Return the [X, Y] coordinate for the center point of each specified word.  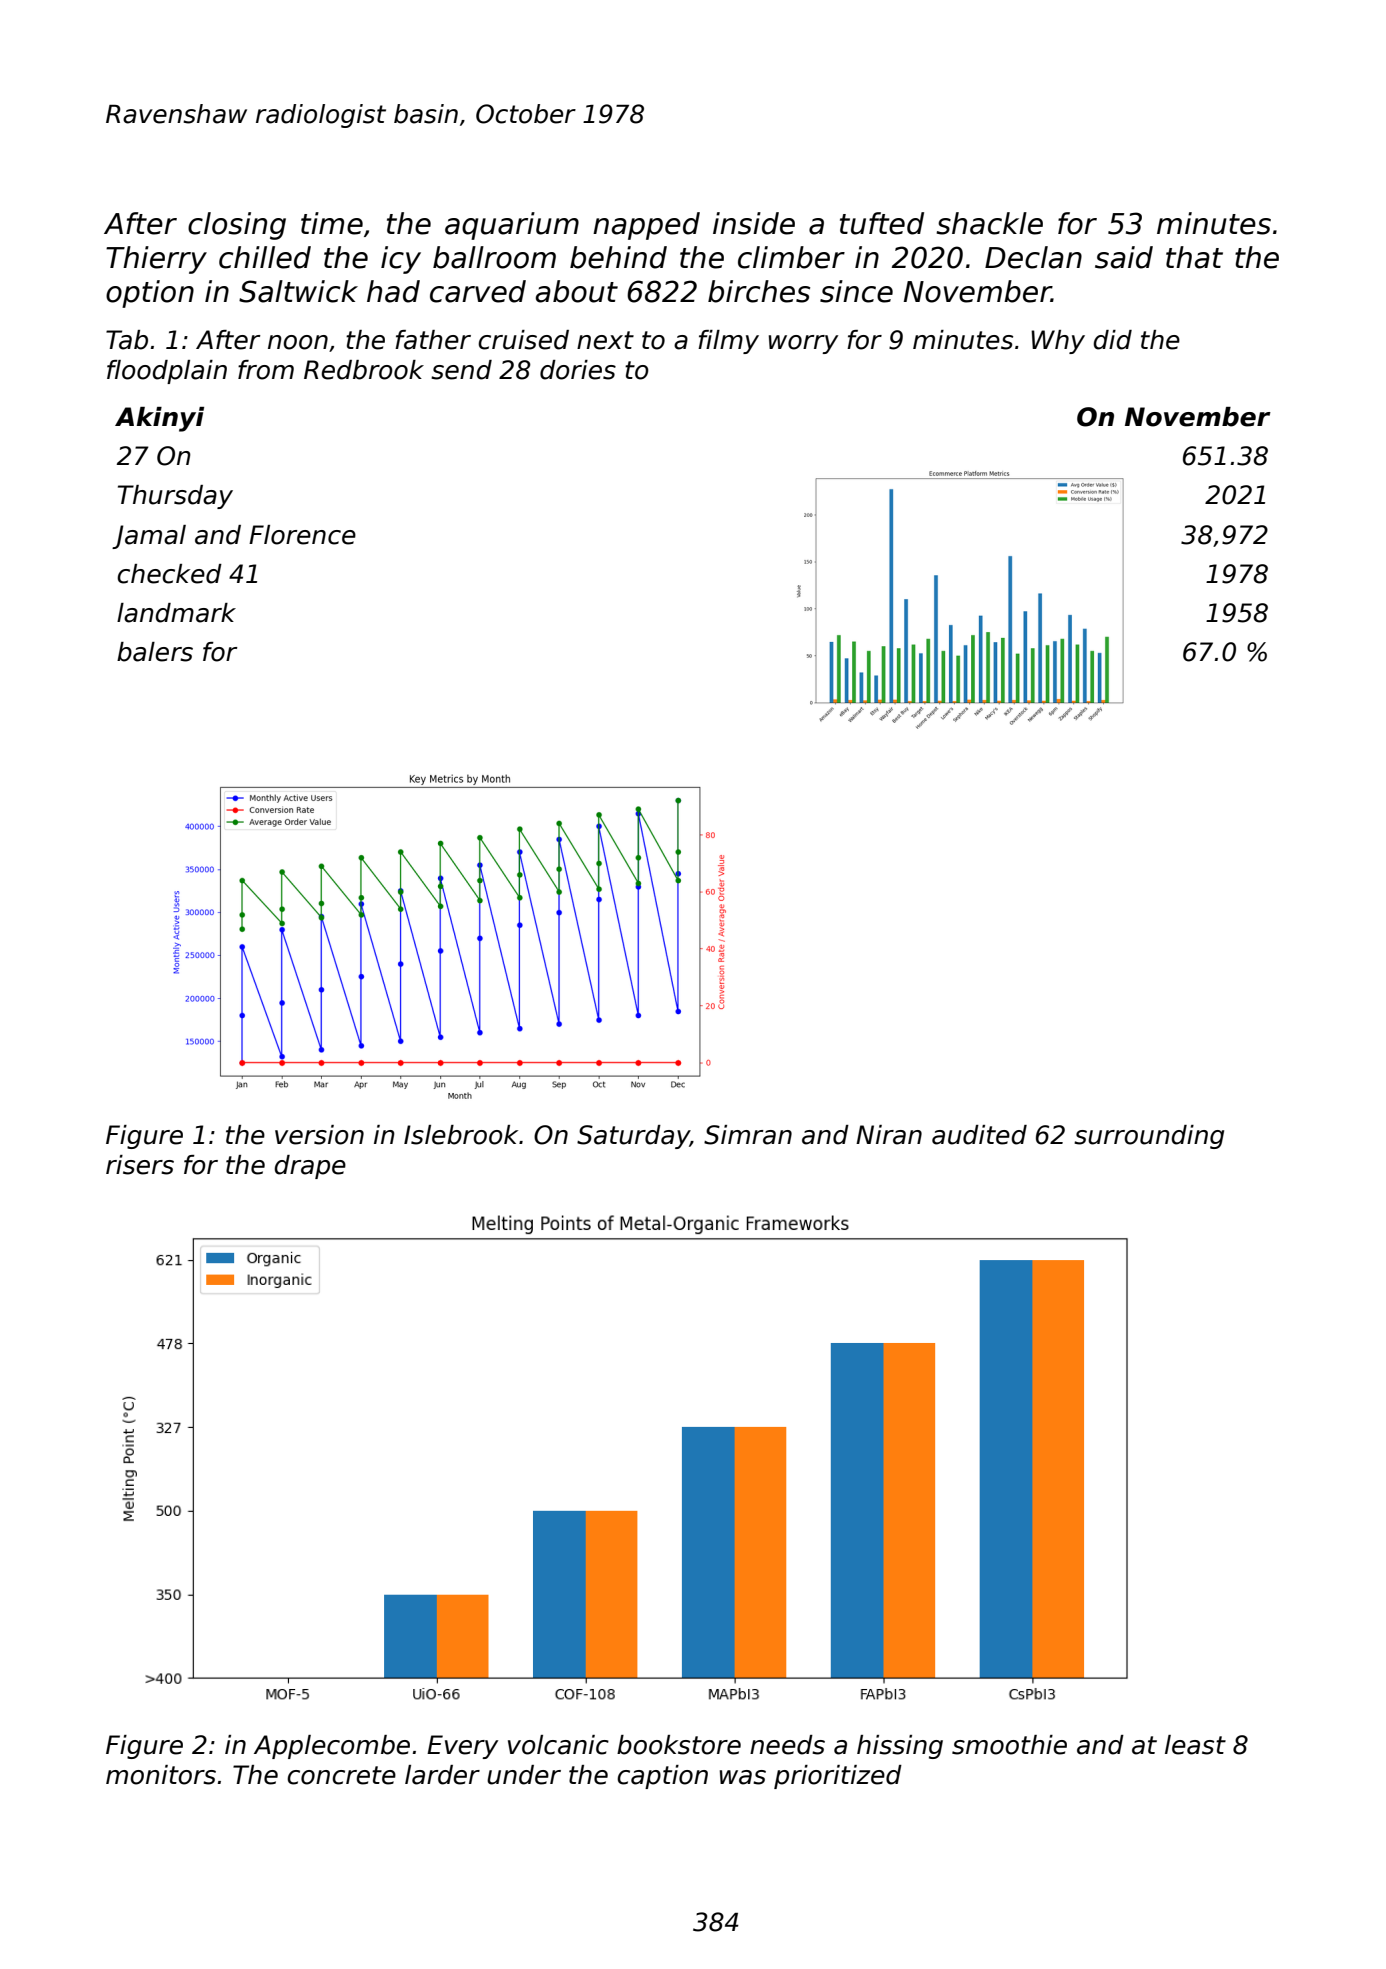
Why [1058, 342]
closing [237, 226]
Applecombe [332, 1747]
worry [803, 344]
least [1195, 1745]
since [856, 291]
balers [155, 652]
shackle [989, 223]
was [743, 1777]
